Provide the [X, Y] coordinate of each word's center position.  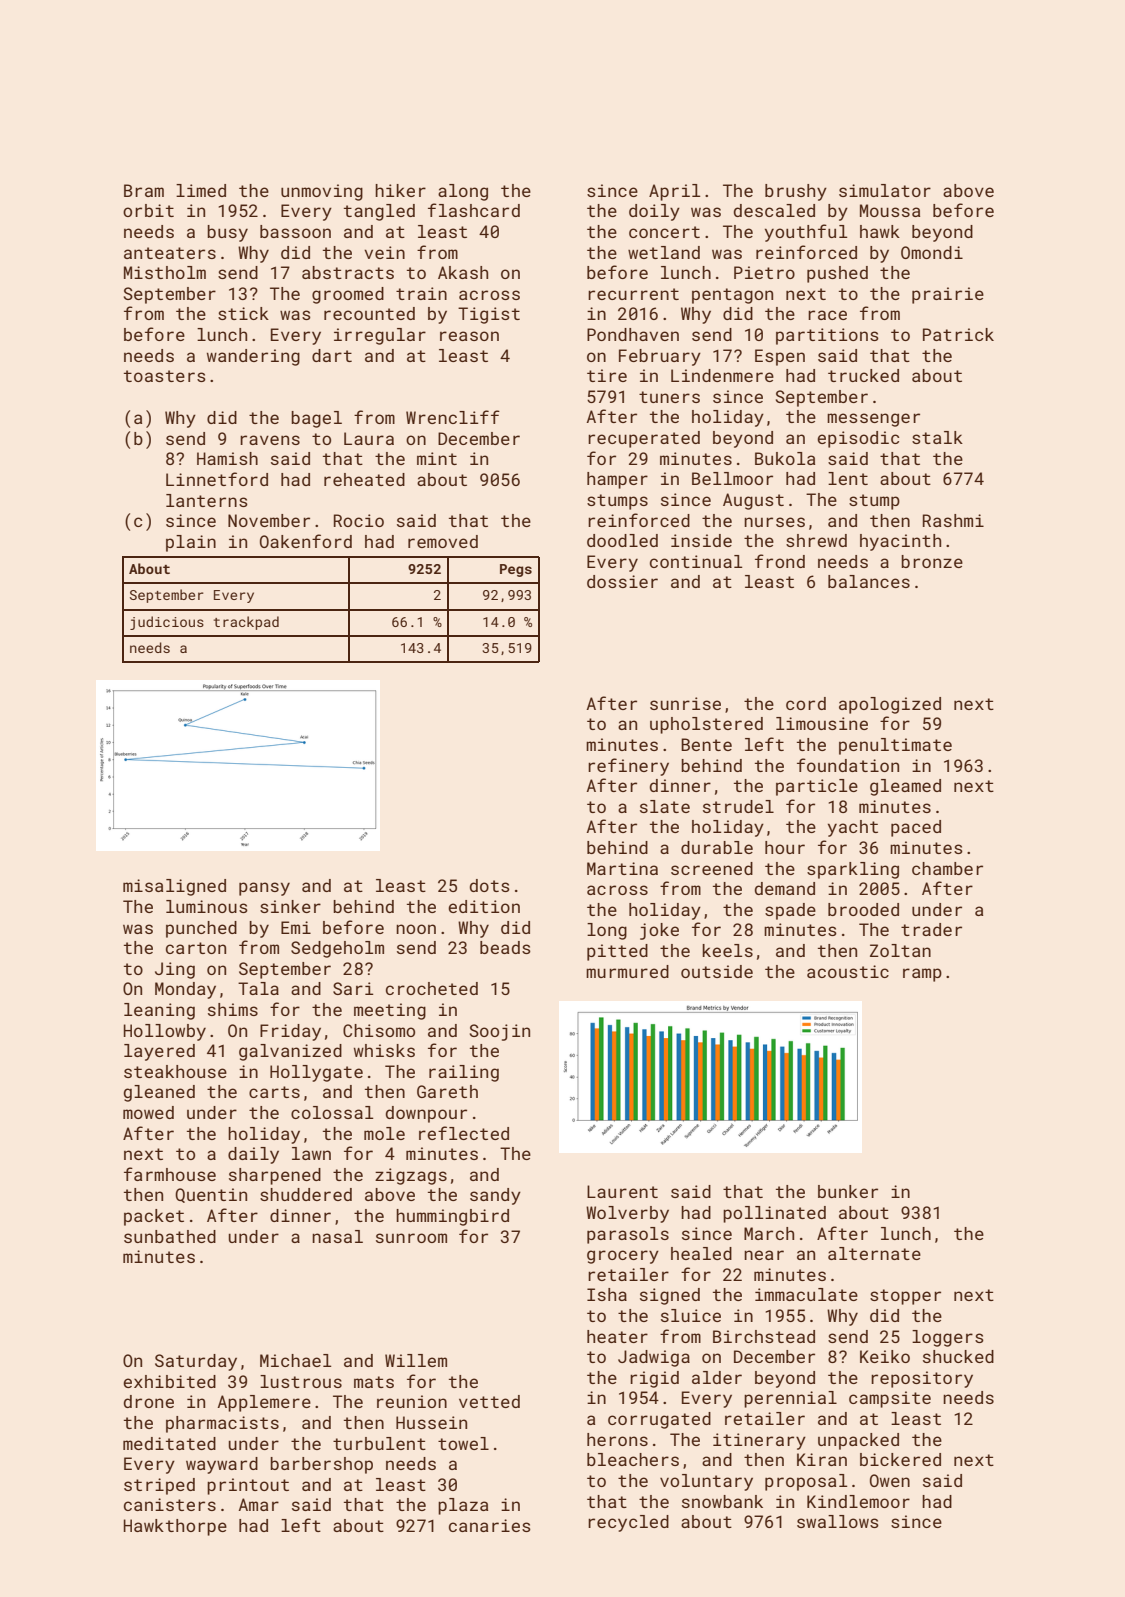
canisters [170, 1504]
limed [201, 190]
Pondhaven [633, 334]
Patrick [958, 334]
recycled [628, 1523]
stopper [905, 1297]
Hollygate [316, 1073]
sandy [495, 1196]
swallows [838, 1521]
